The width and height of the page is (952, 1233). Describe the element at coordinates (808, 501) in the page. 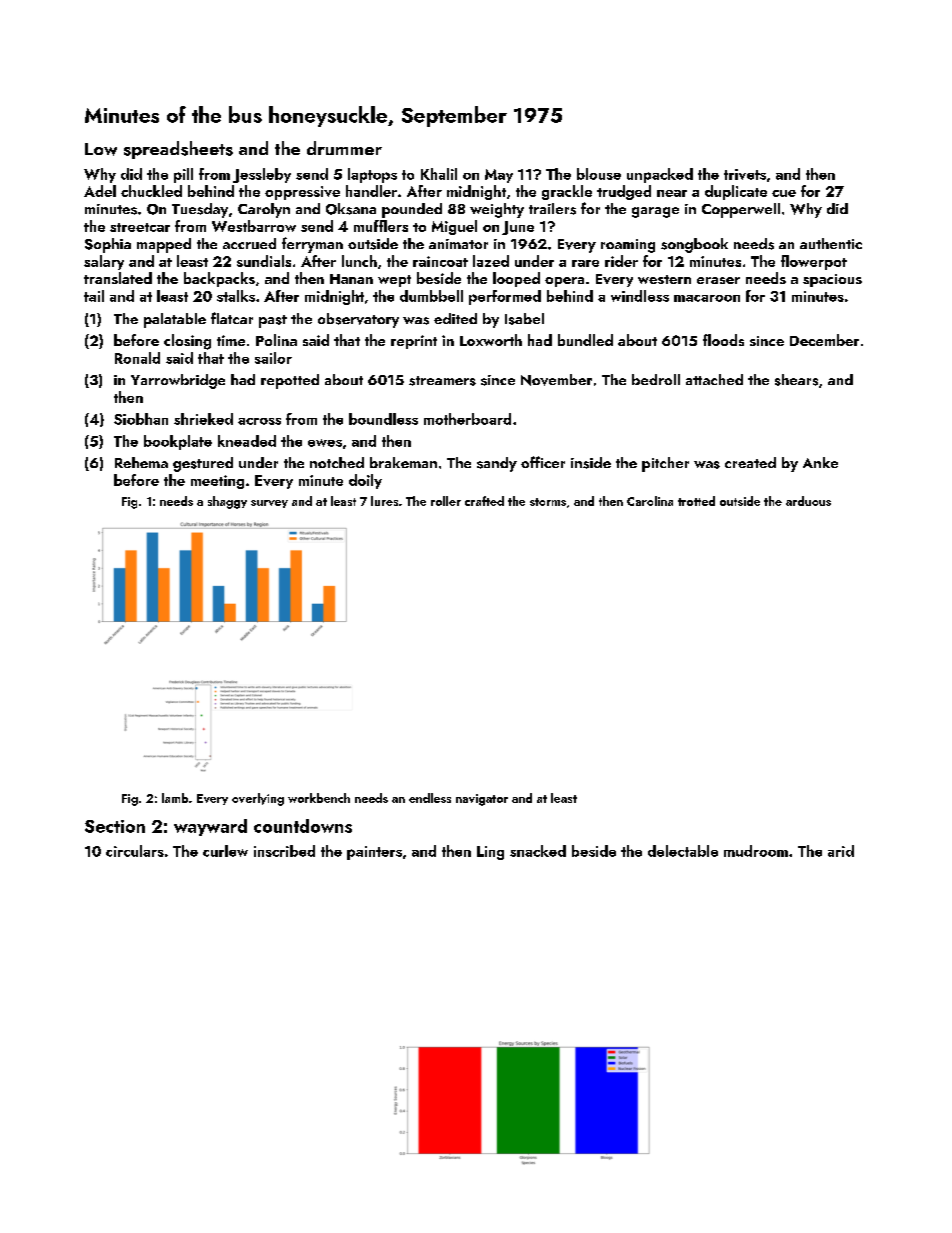

I see `arduous` at that location.
